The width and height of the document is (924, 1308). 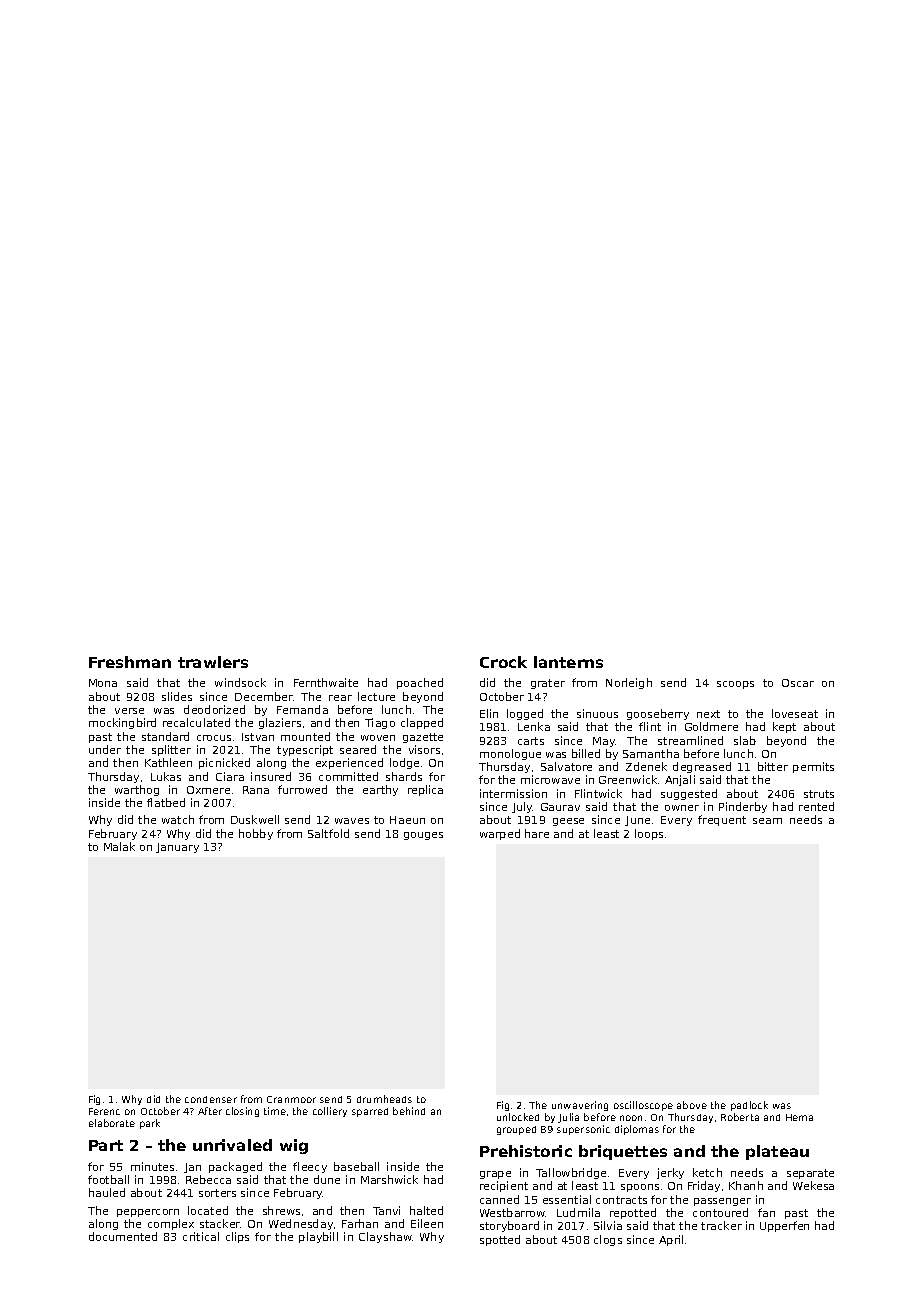 What do you see at coordinates (130, 662) in the document?
I see `Freshman` at bounding box center [130, 662].
